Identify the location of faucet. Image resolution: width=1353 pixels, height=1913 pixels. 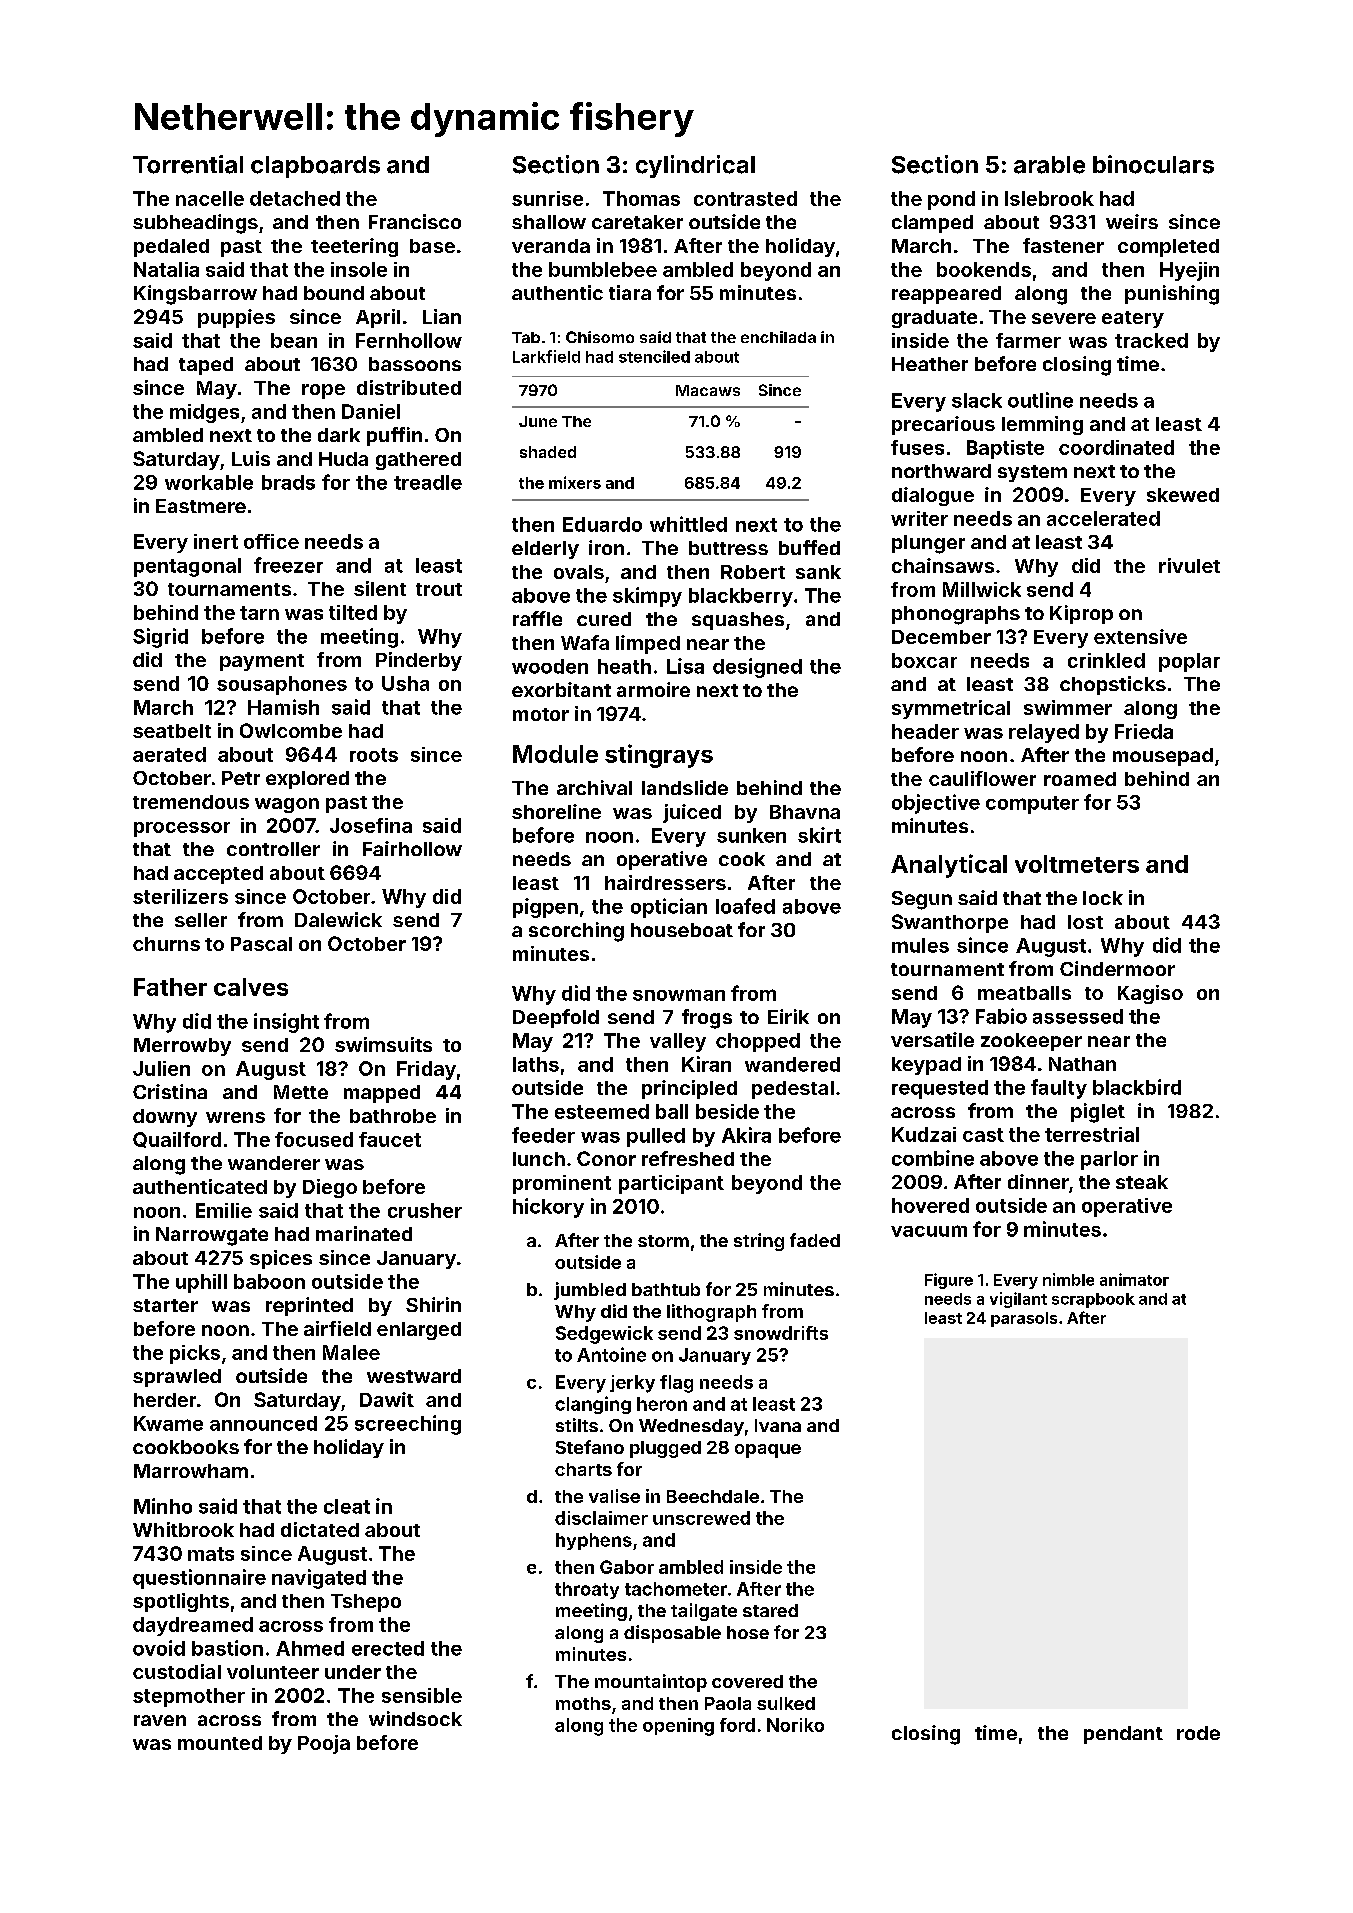
(390, 1139).
